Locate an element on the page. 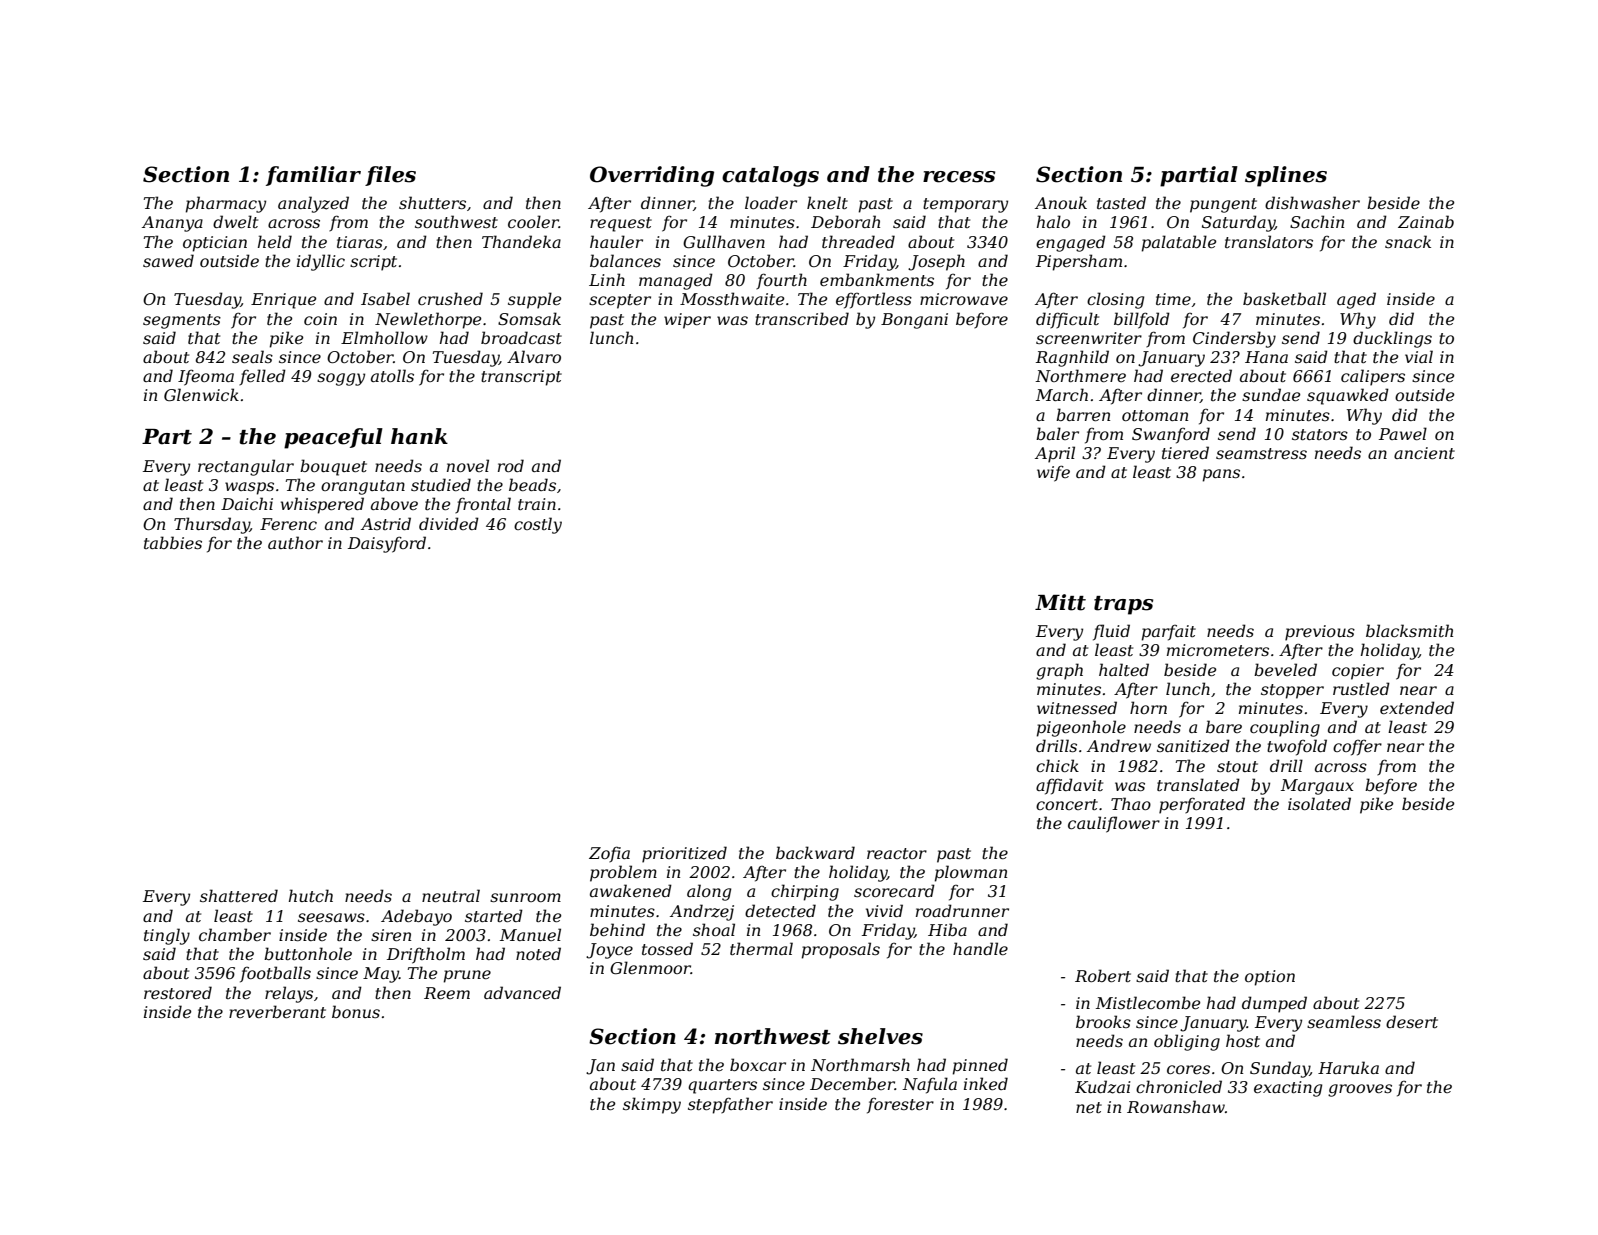 Image resolution: width=1598 pixels, height=1235 pixels. catalogs is located at coordinates (770, 176).
